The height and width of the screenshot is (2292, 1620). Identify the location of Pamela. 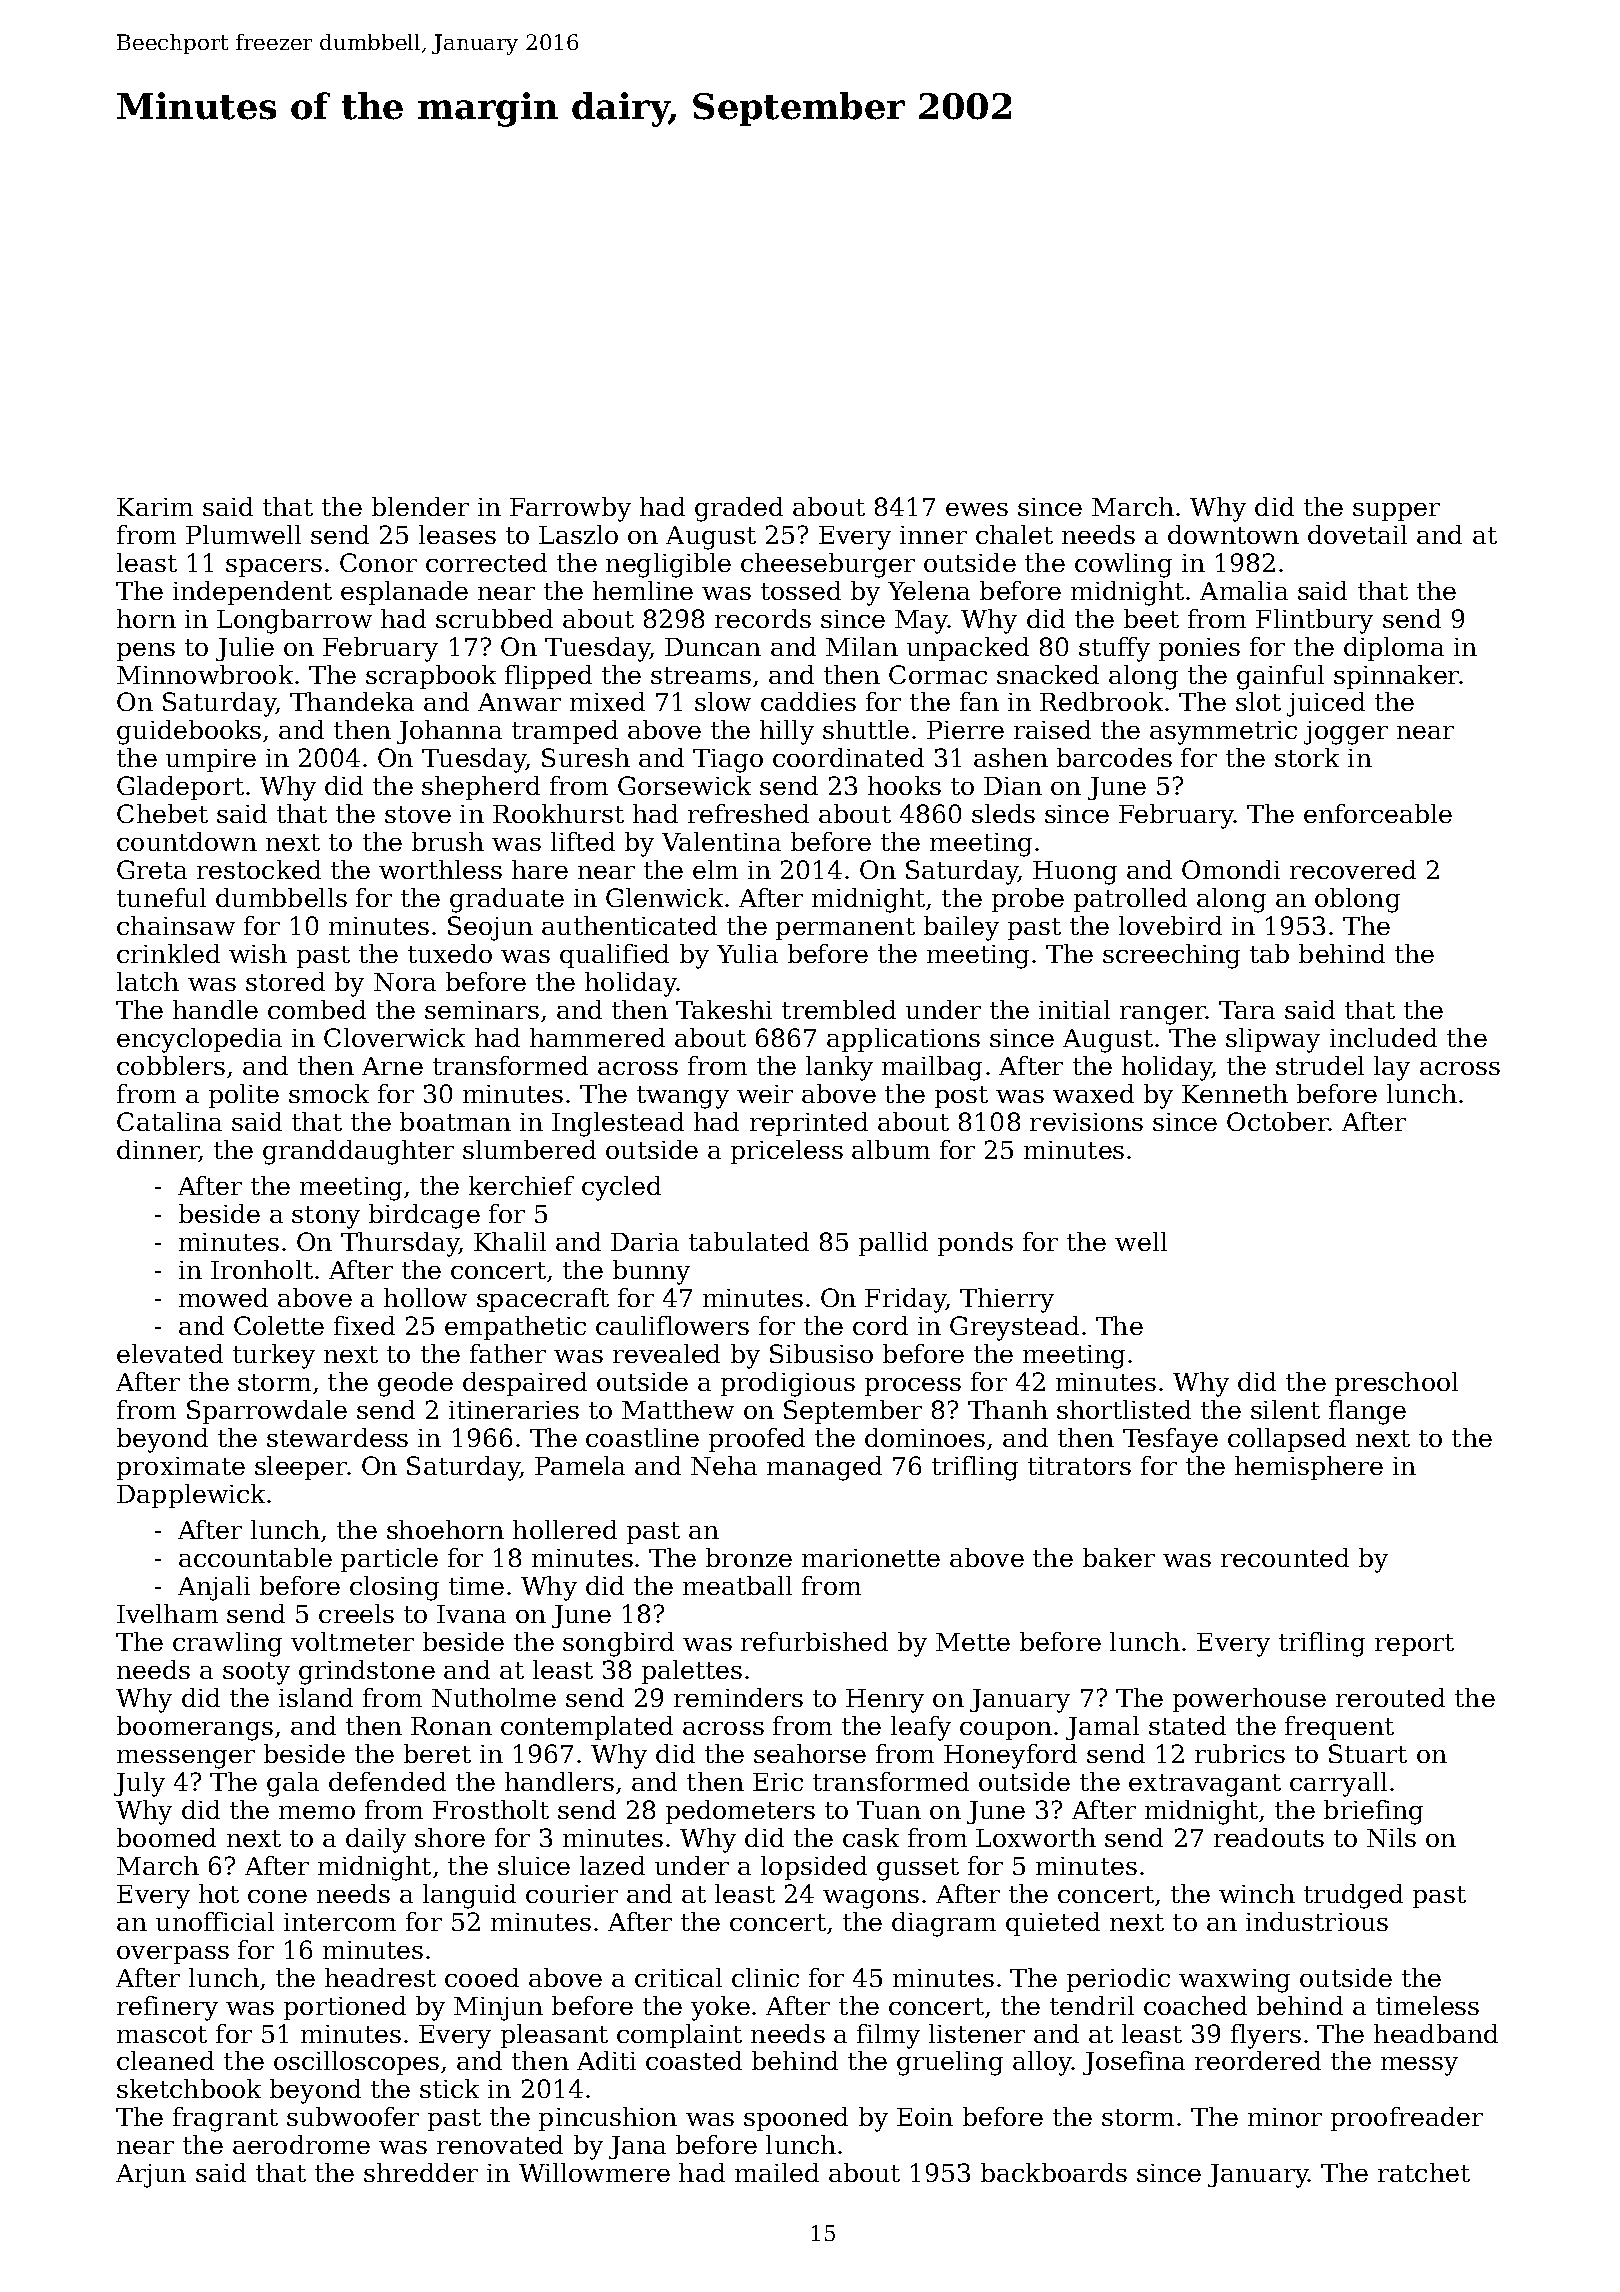
(580, 1465).
